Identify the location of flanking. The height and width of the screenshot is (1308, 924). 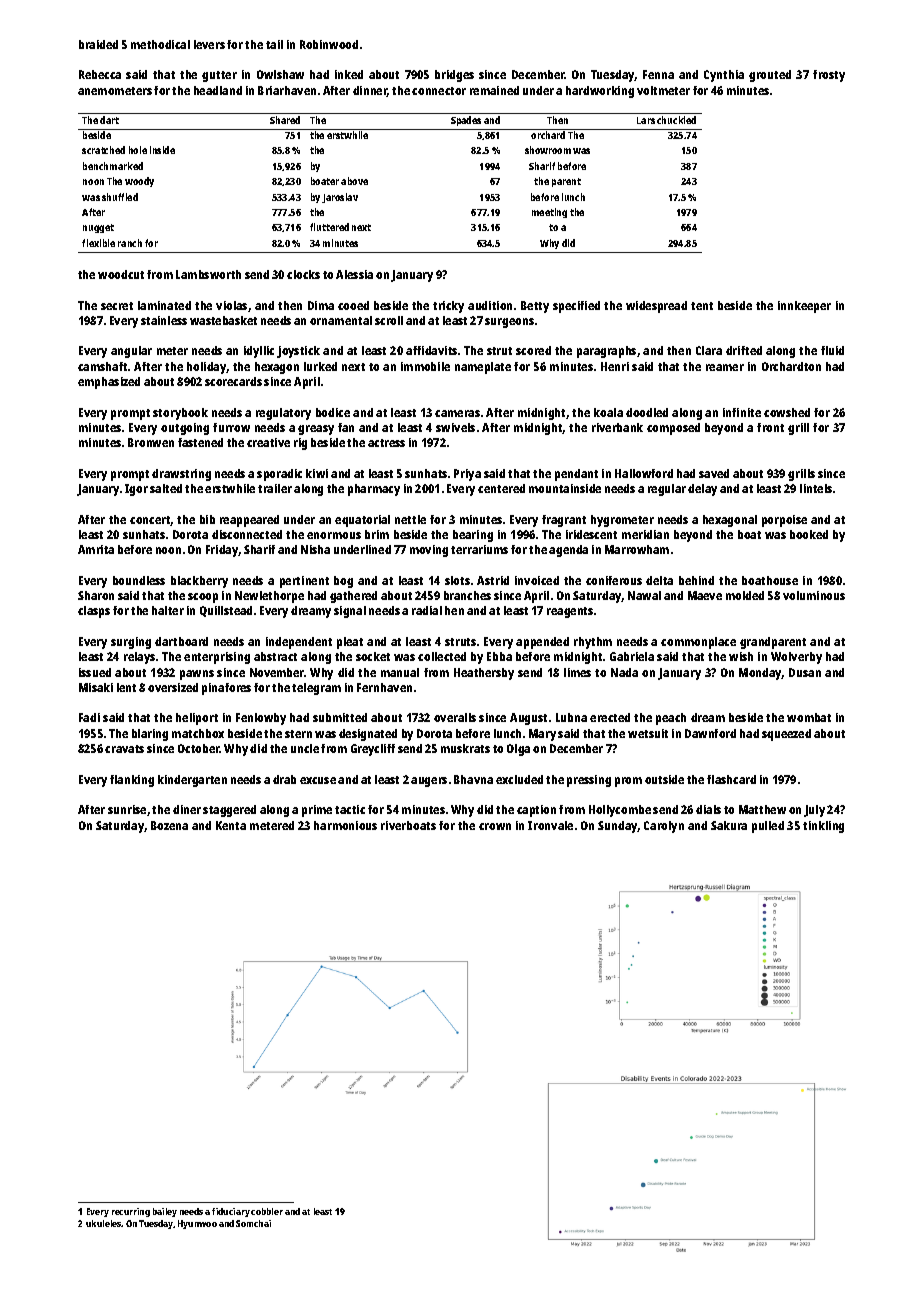
(132, 781).
